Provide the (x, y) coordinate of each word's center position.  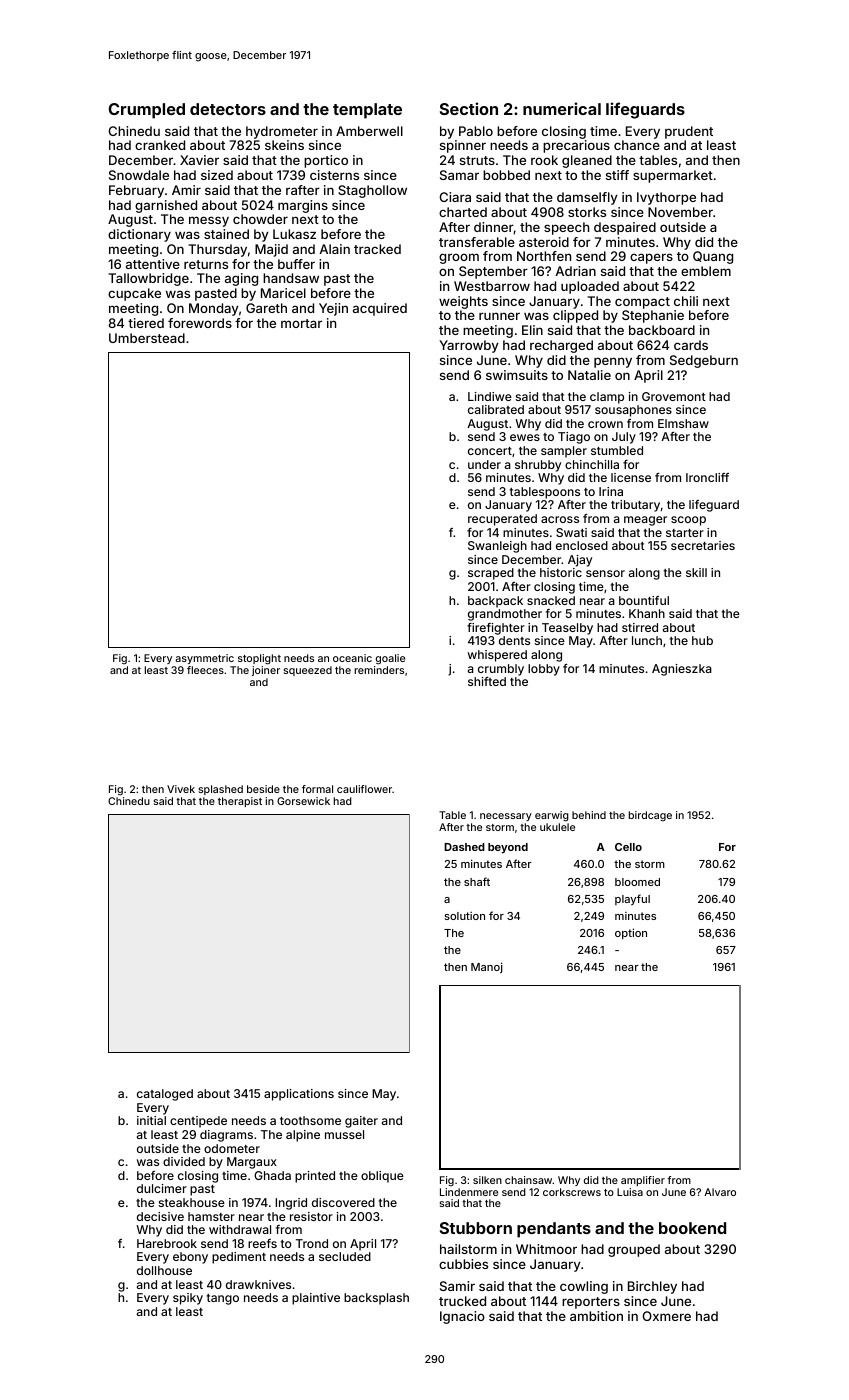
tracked (377, 249)
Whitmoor (546, 1249)
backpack (495, 602)
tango (223, 1299)
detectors (228, 109)
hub (702, 640)
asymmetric (204, 659)
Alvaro (720, 1192)
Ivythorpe (666, 198)
